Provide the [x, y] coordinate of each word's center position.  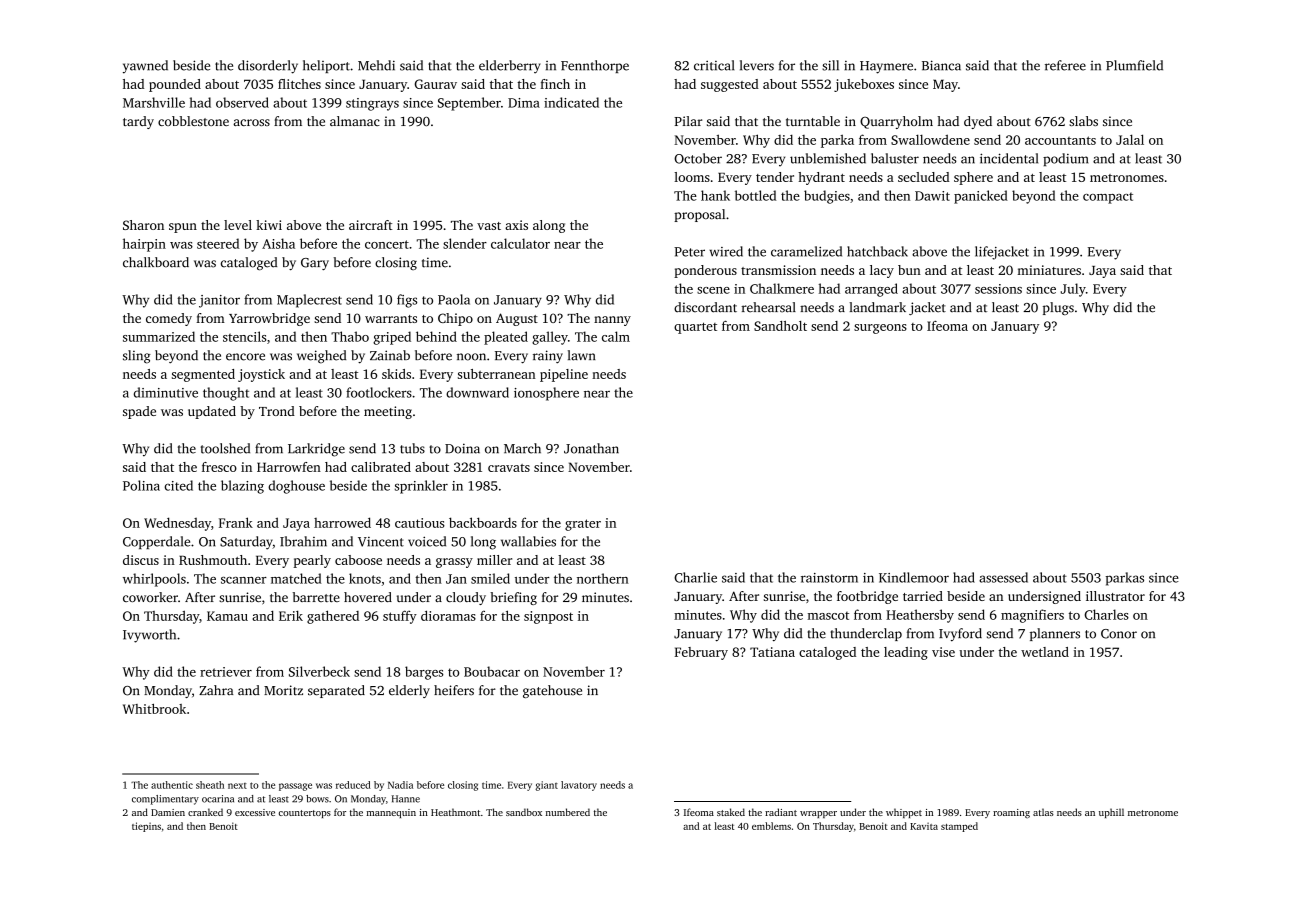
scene [713, 290]
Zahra [216, 690]
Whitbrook [154, 709]
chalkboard [156, 262]
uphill [1111, 813]
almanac [355, 121]
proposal [699, 215]
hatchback [877, 251]
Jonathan [591, 448]
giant [546, 786]
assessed [1003, 577]
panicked [981, 197]
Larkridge [316, 450]
